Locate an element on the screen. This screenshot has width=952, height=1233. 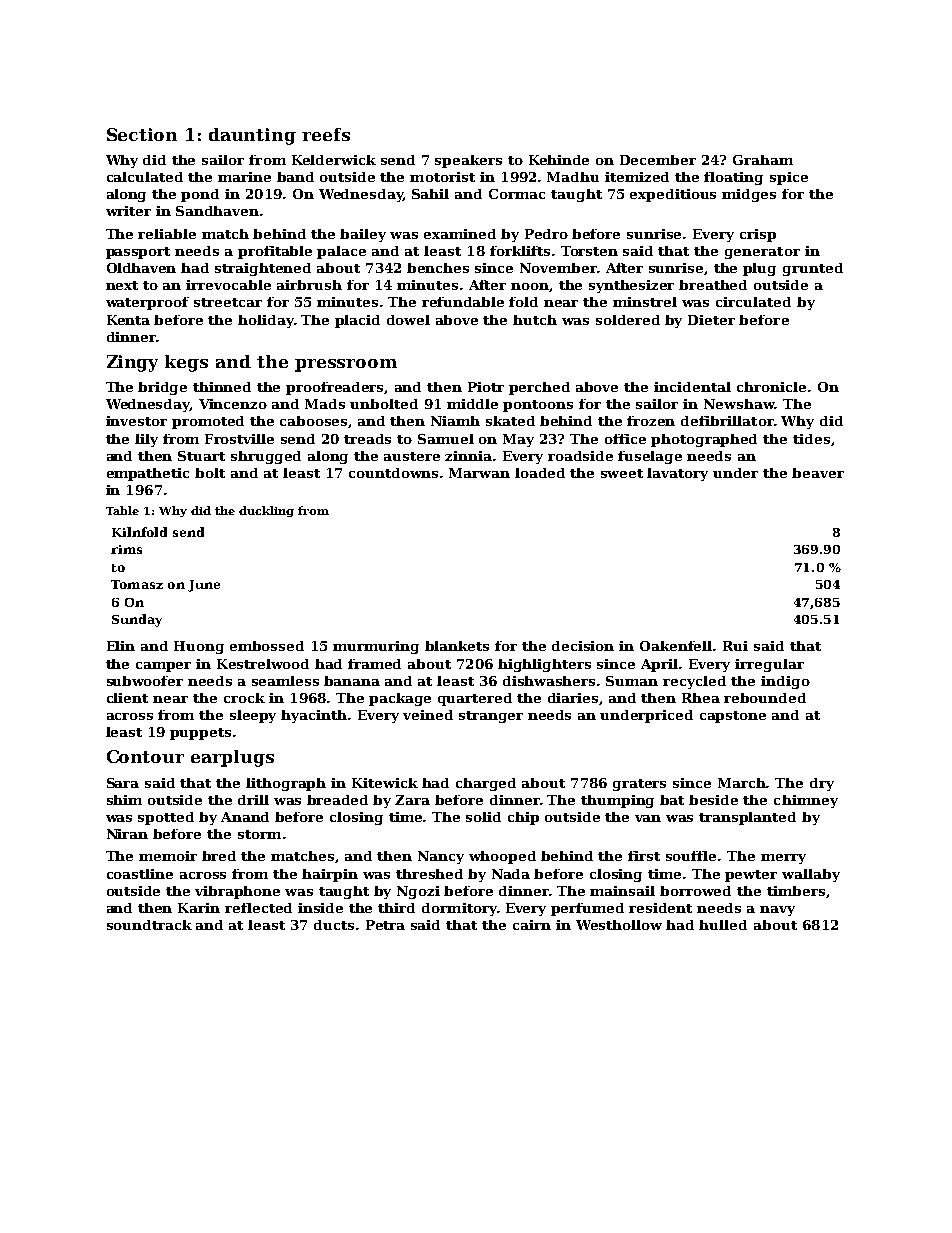
dishwashers is located at coordinates (549, 681).
